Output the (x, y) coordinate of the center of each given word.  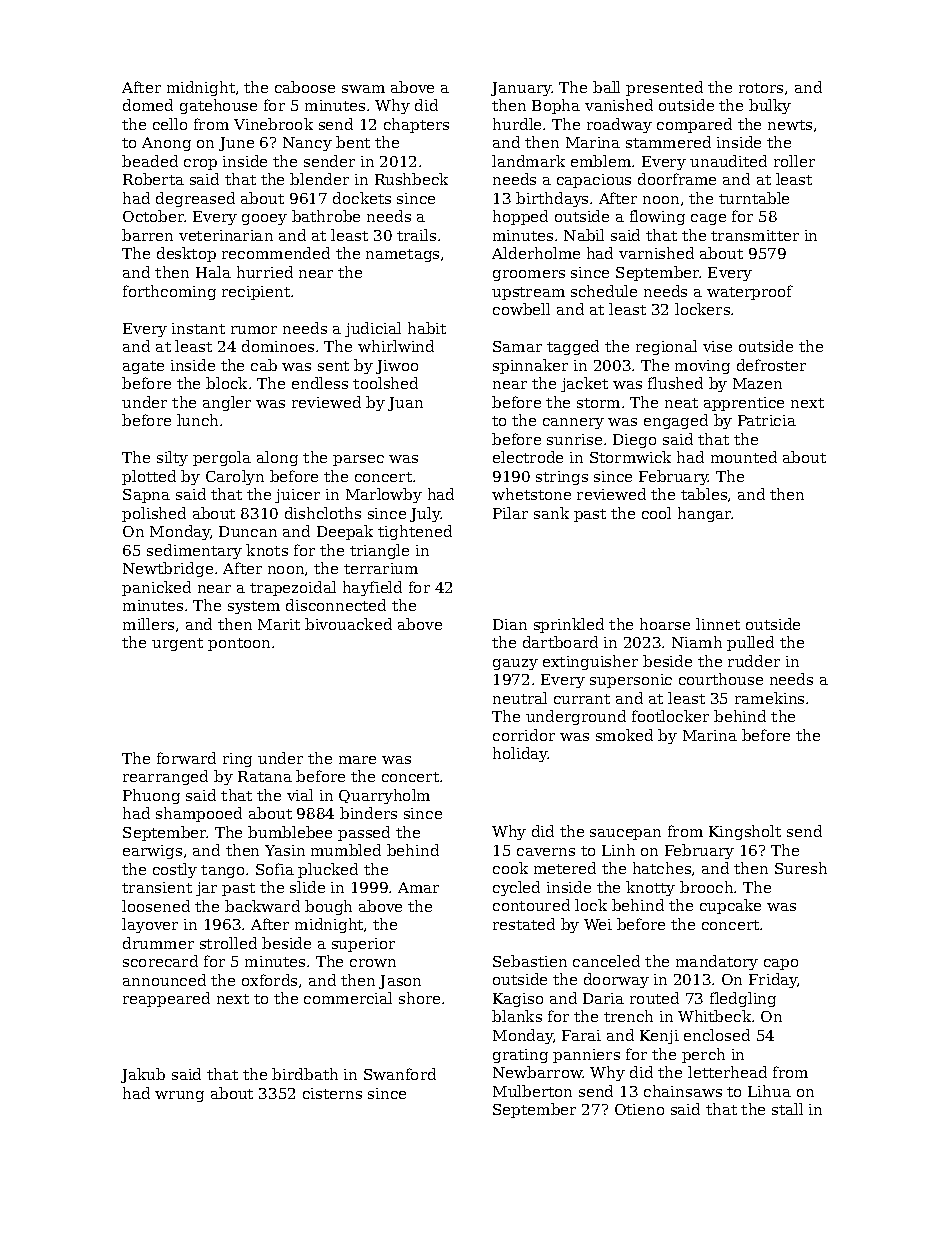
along (277, 458)
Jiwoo (397, 367)
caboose (305, 87)
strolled (228, 943)
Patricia (767, 420)
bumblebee (290, 832)
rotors (761, 88)
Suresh (801, 868)
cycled (516, 888)
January (521, 89)
